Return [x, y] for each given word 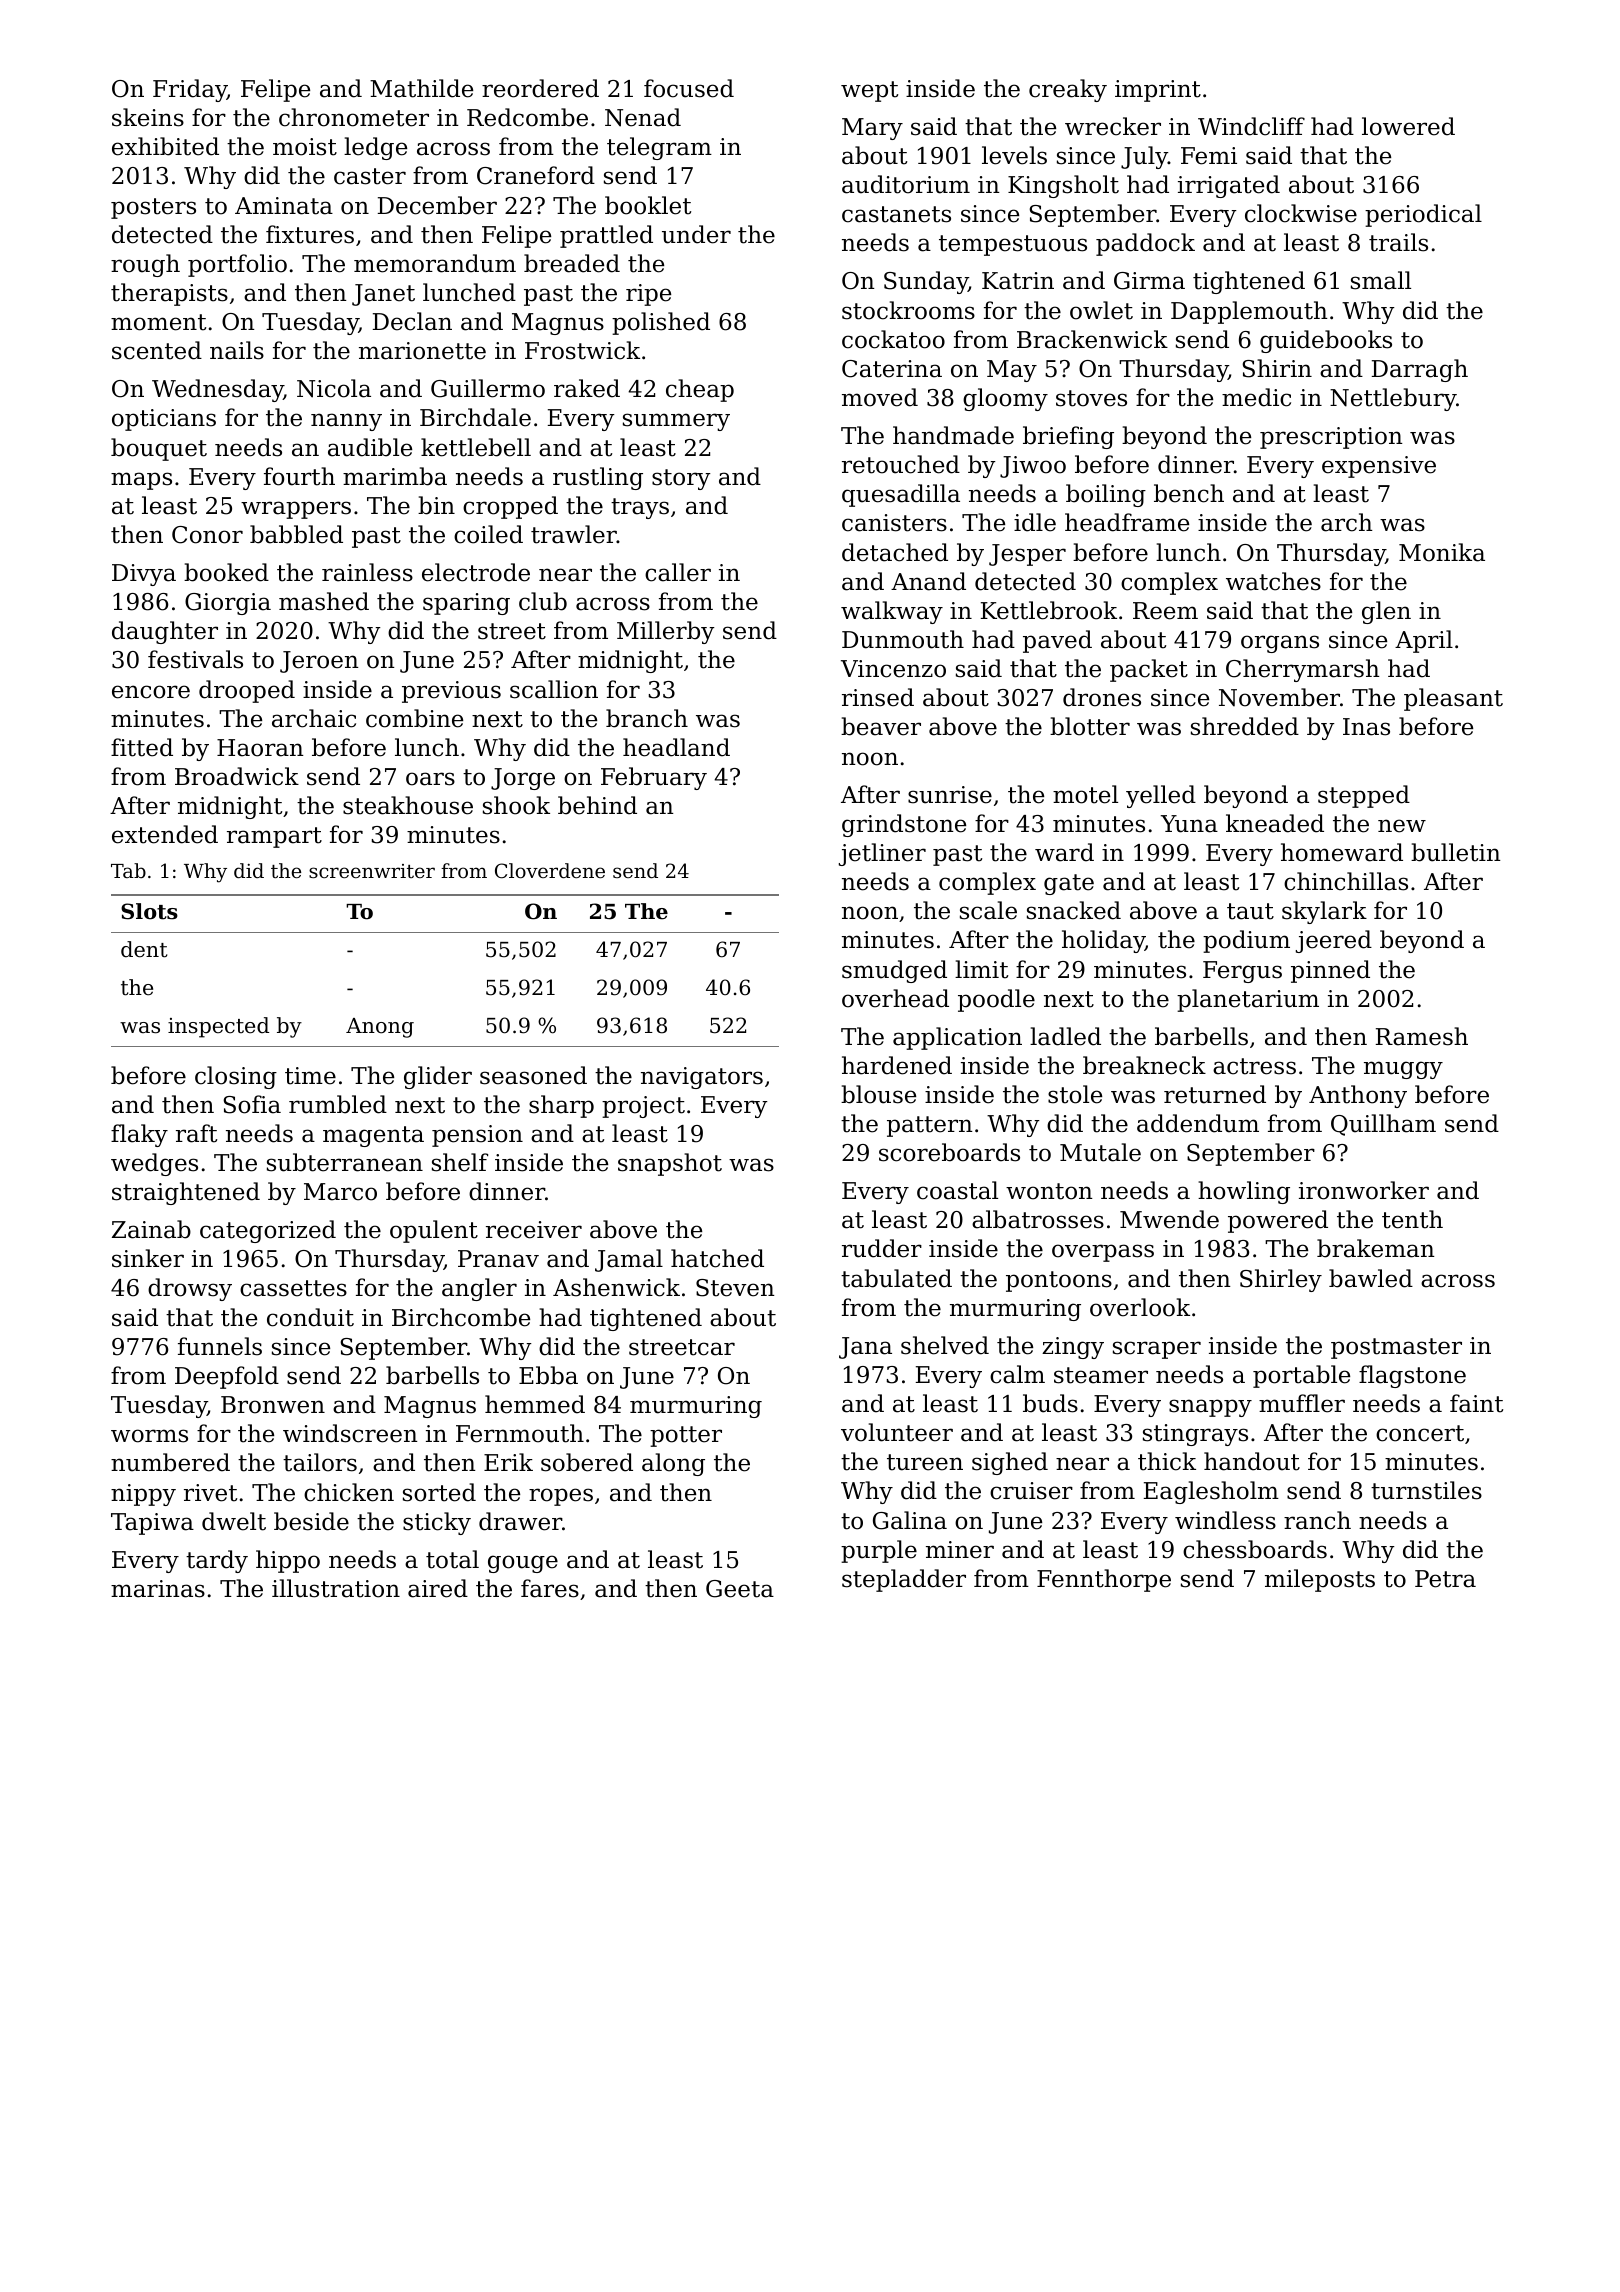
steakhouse [408, 805]
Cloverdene [550, 870]
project [643, 1107]
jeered [1334, 941]
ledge [375, 148]
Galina [910, 1520]
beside [311, 1521]
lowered [1408, 126]
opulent [434, 1231]
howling [1244, 1192]
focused [689, 88]
